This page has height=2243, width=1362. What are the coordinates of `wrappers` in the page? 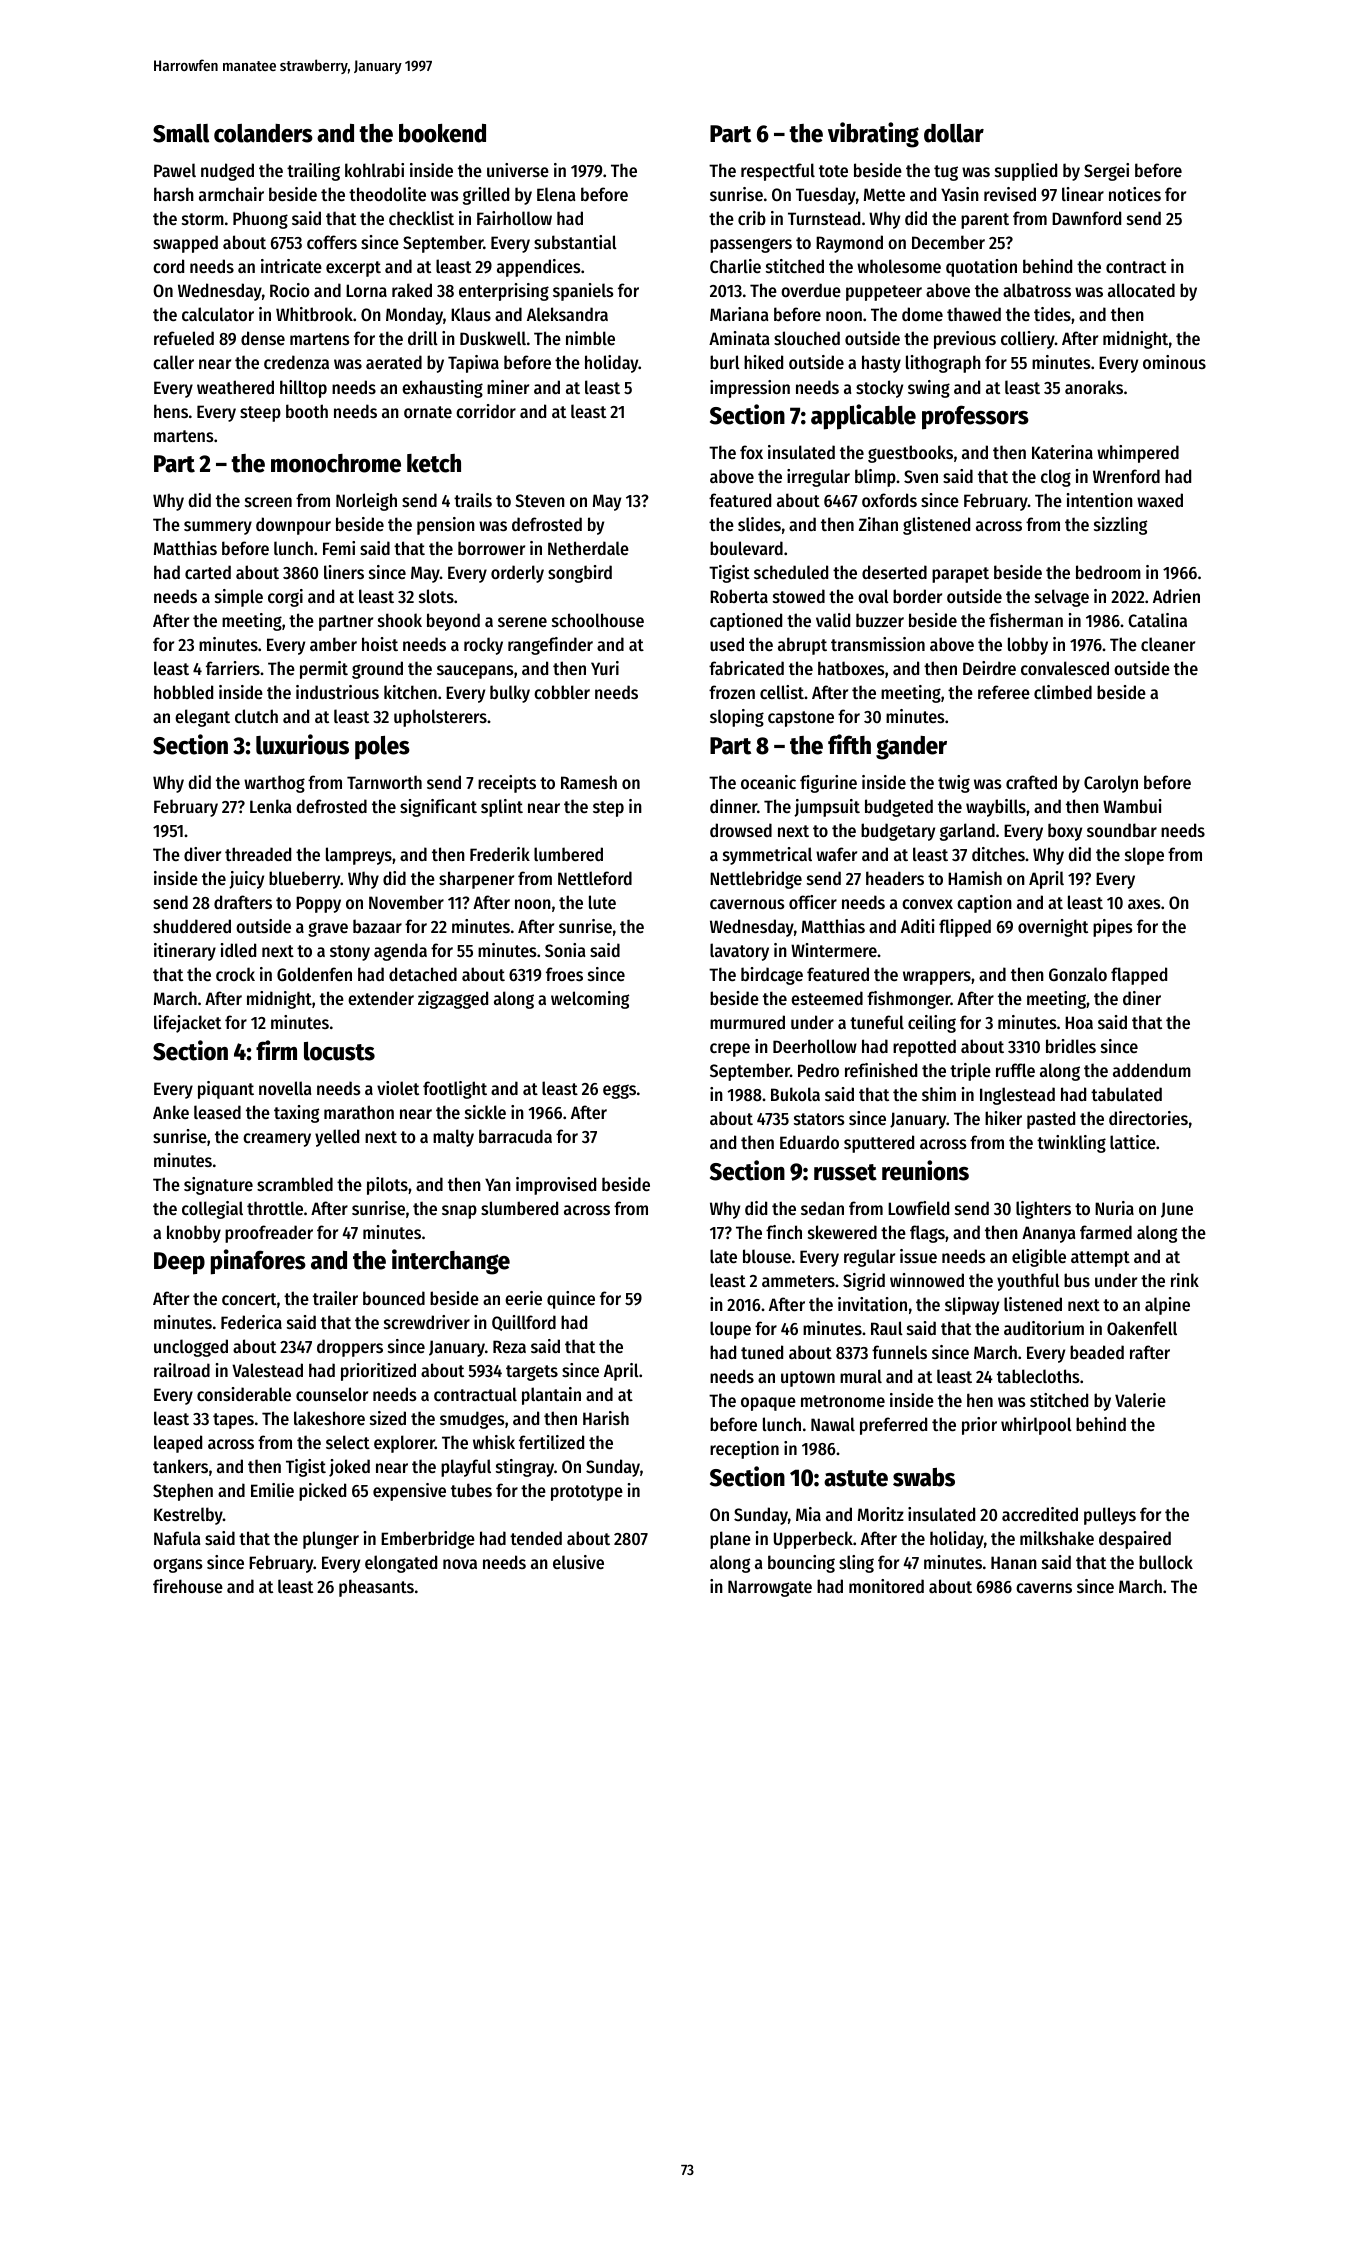 It's located at (937, 978).
